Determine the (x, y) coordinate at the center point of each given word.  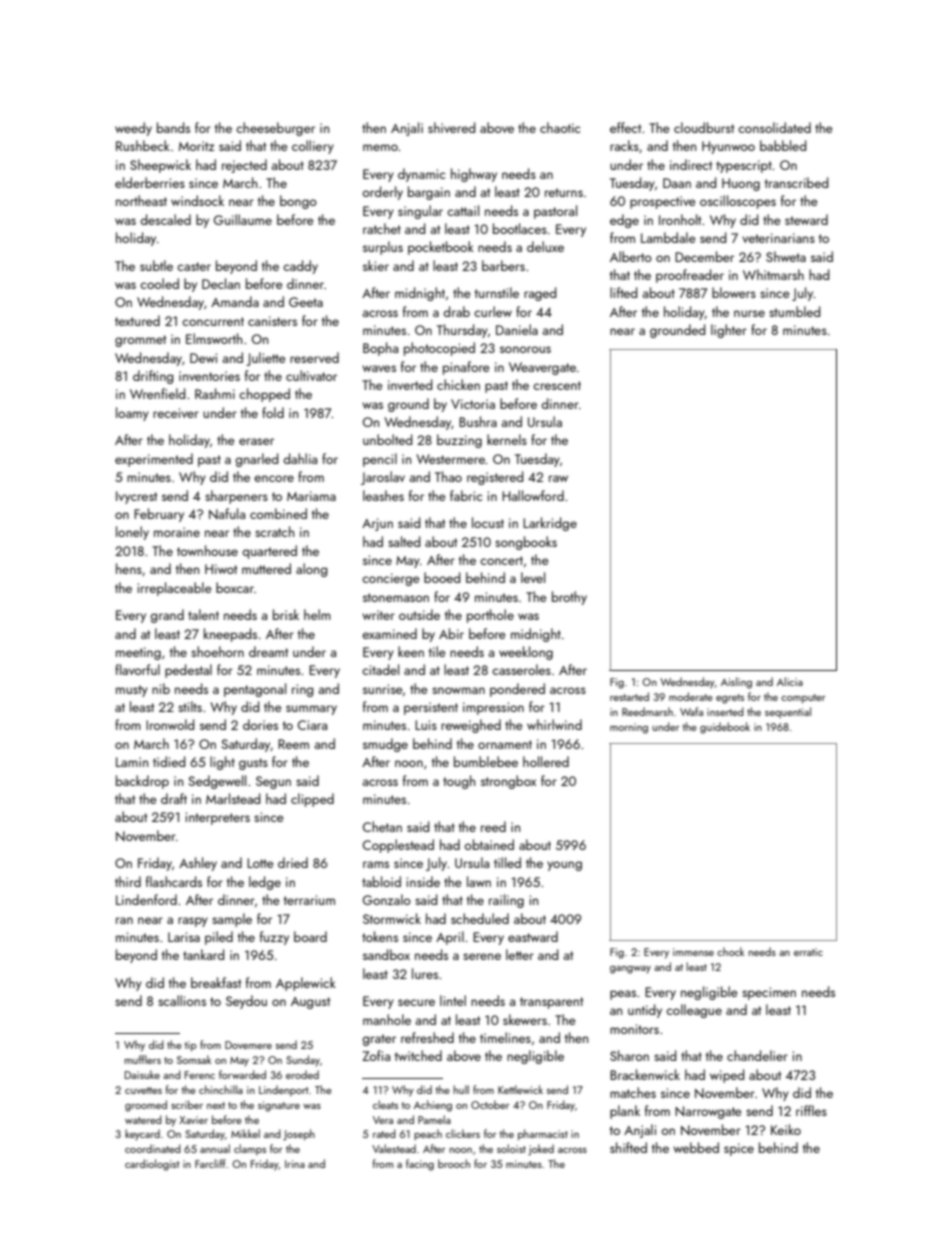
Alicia (790, 681)
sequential (788, 712)
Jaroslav (383, 478)
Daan (677, 183)
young (564, 866)
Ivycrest (136, 497)
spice (739, 1149)
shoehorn (217, 651)
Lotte (260, 863)
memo (380, 147)
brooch (454, 1163)
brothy (569, 598)
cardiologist (152, 1165)
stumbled (794, 311)
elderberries (150, 182)
